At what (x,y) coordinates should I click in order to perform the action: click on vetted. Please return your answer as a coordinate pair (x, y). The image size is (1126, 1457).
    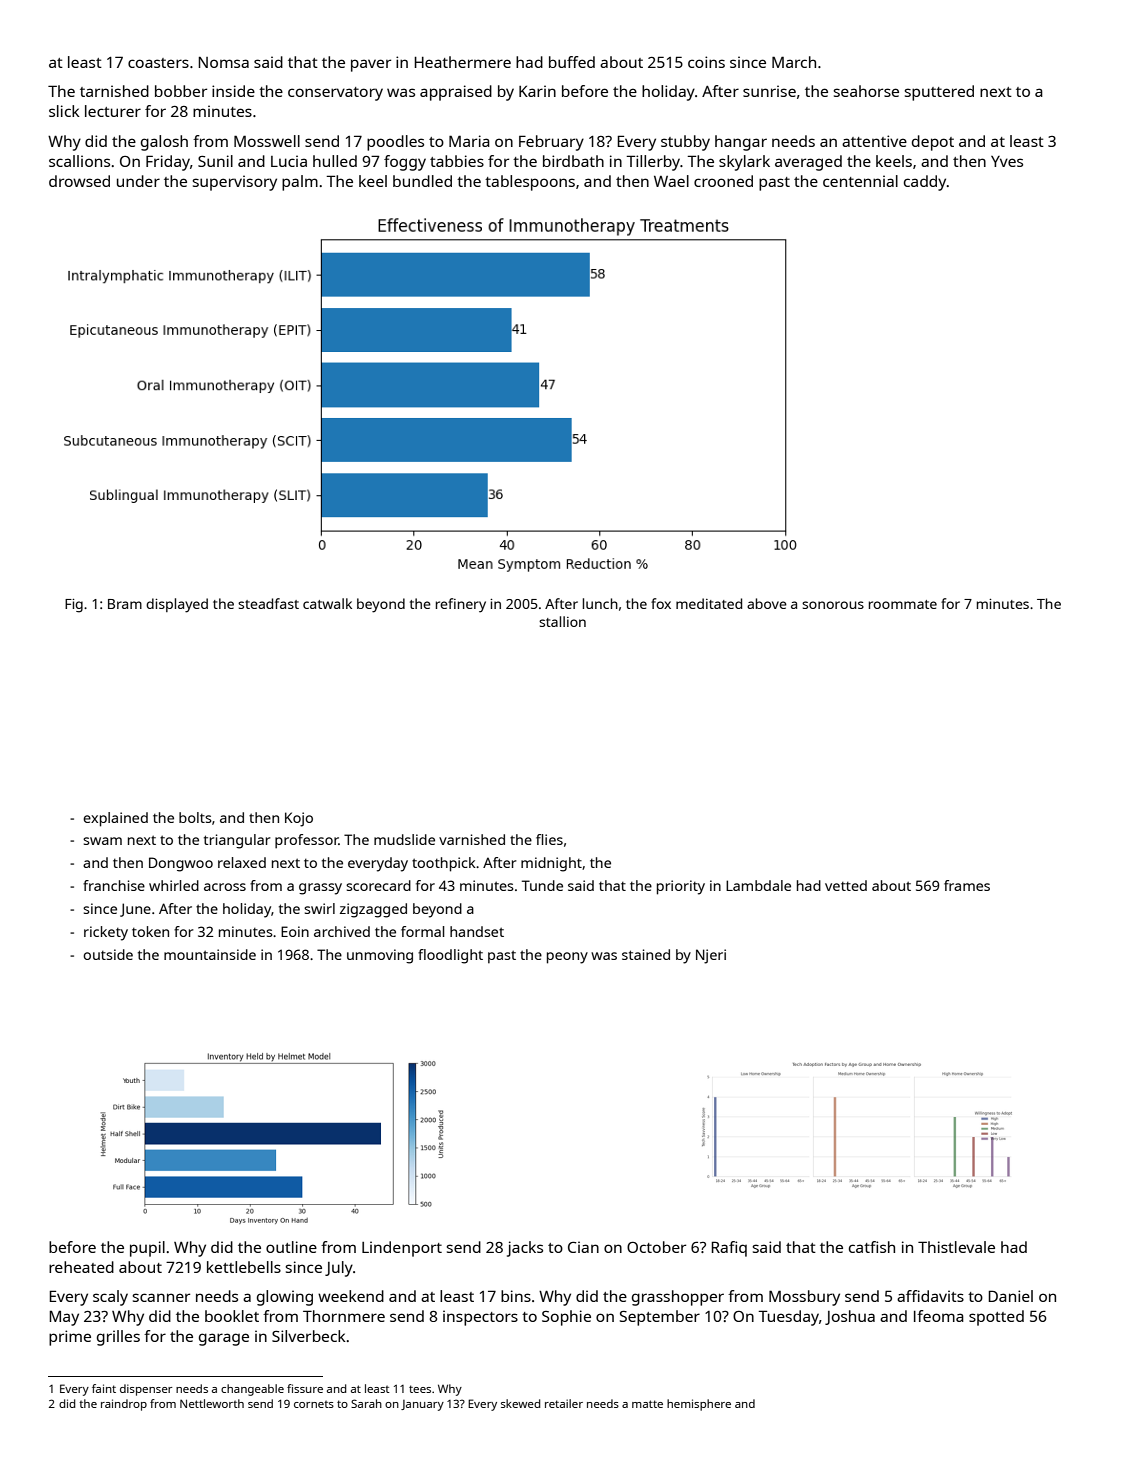
    Looking at the image, I should click on (846, 885).
